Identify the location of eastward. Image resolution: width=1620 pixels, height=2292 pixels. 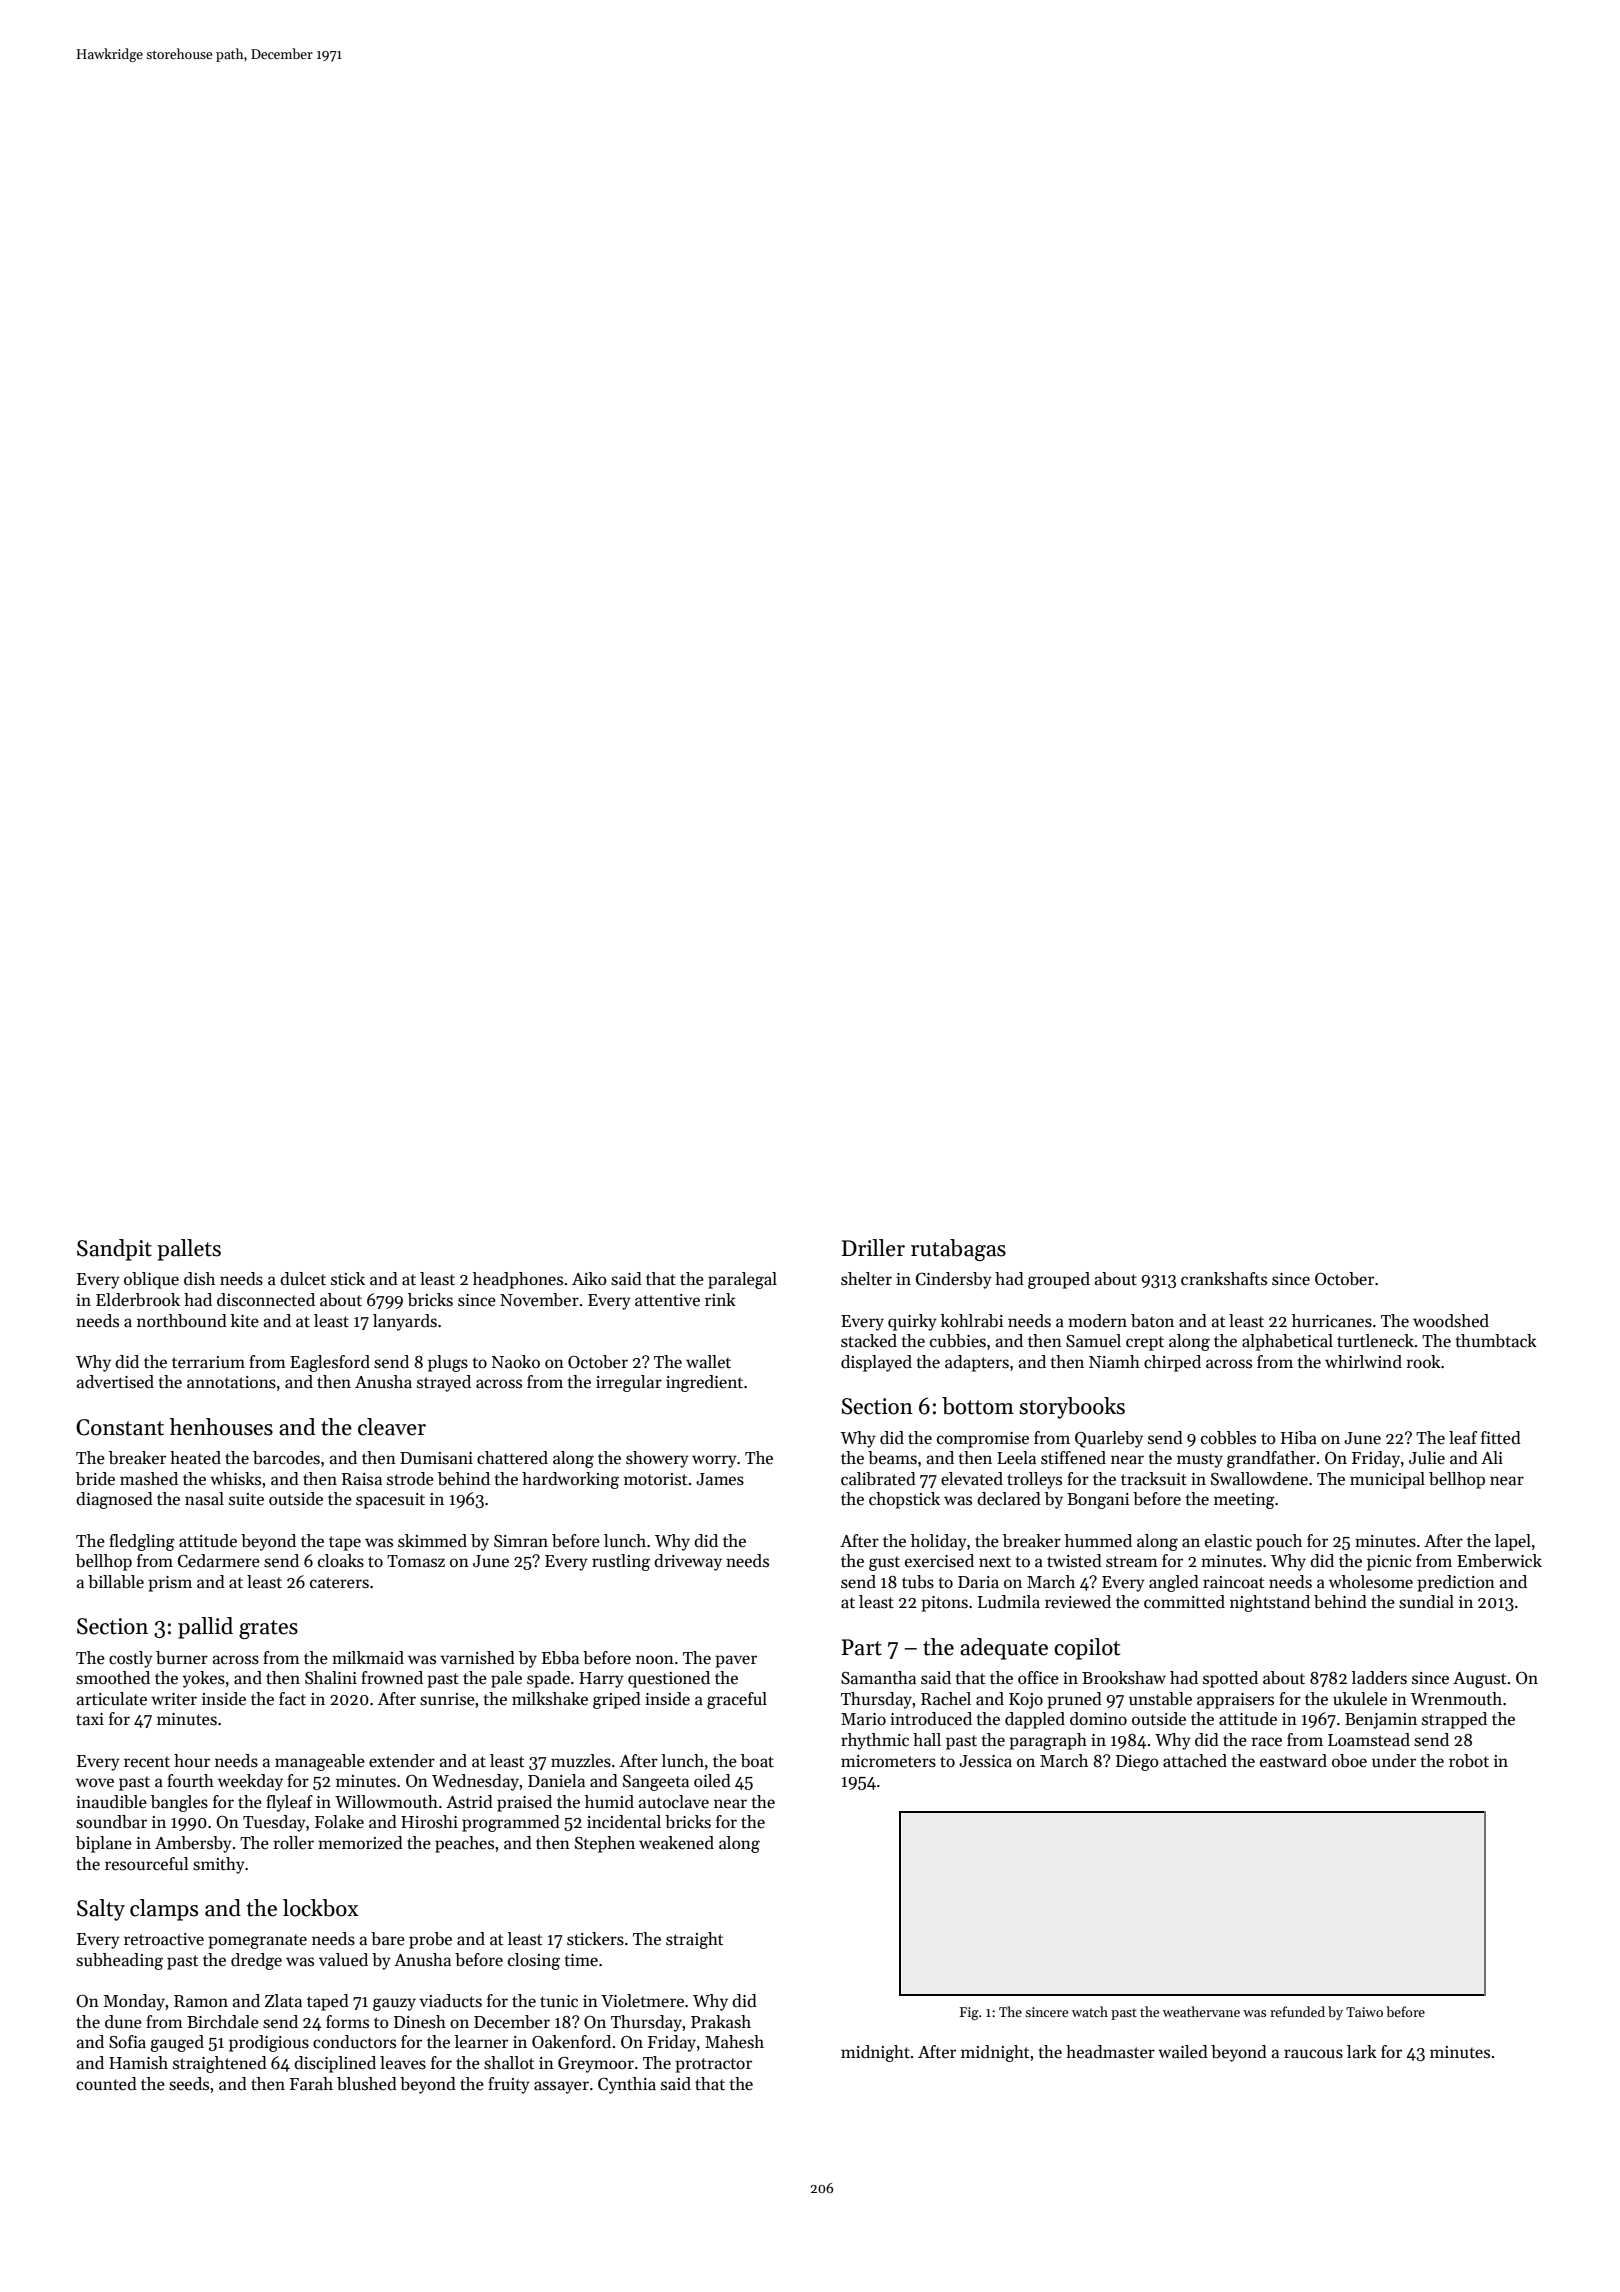
(1293, 1761).
